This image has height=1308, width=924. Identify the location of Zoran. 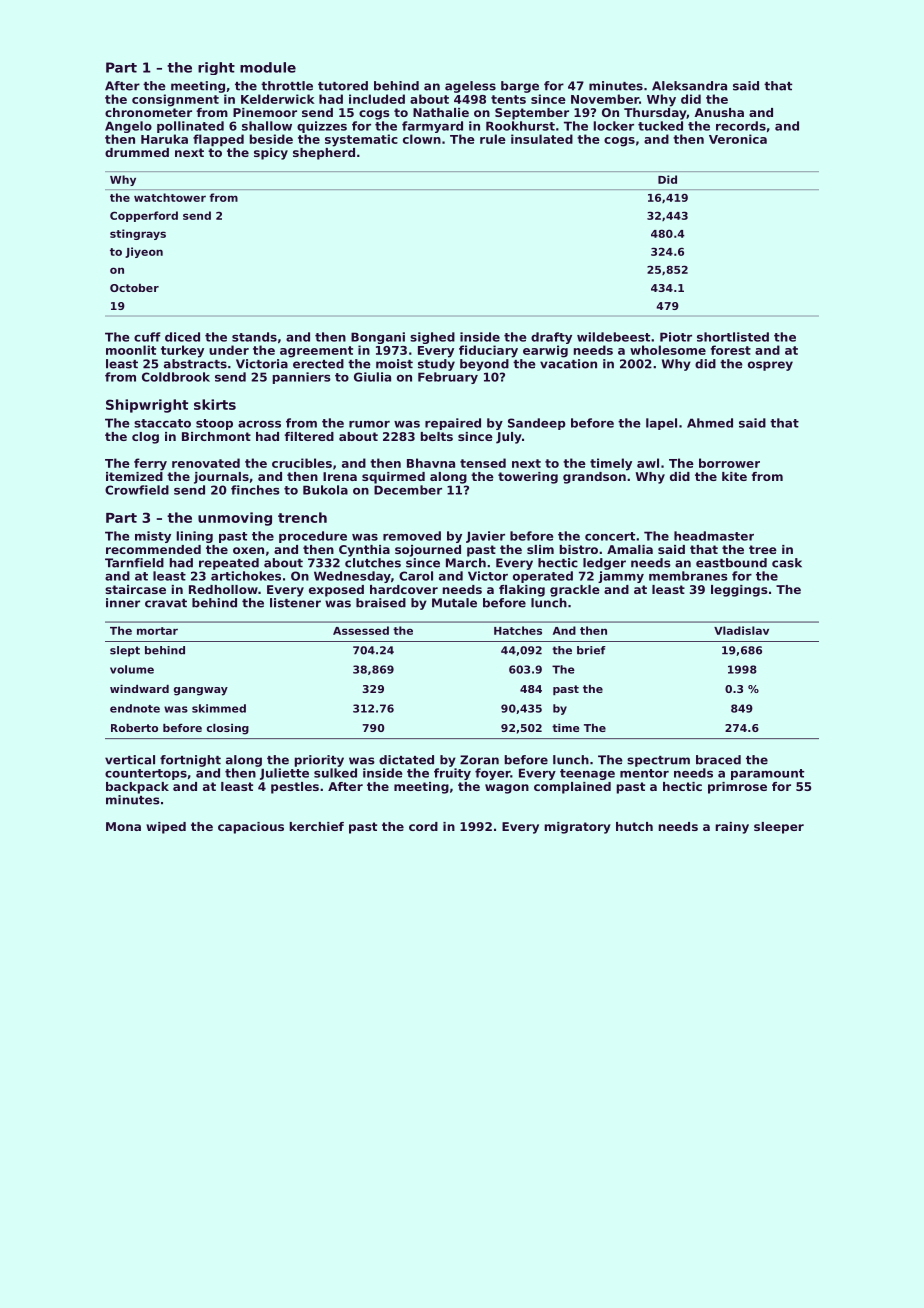
(479, 760).
